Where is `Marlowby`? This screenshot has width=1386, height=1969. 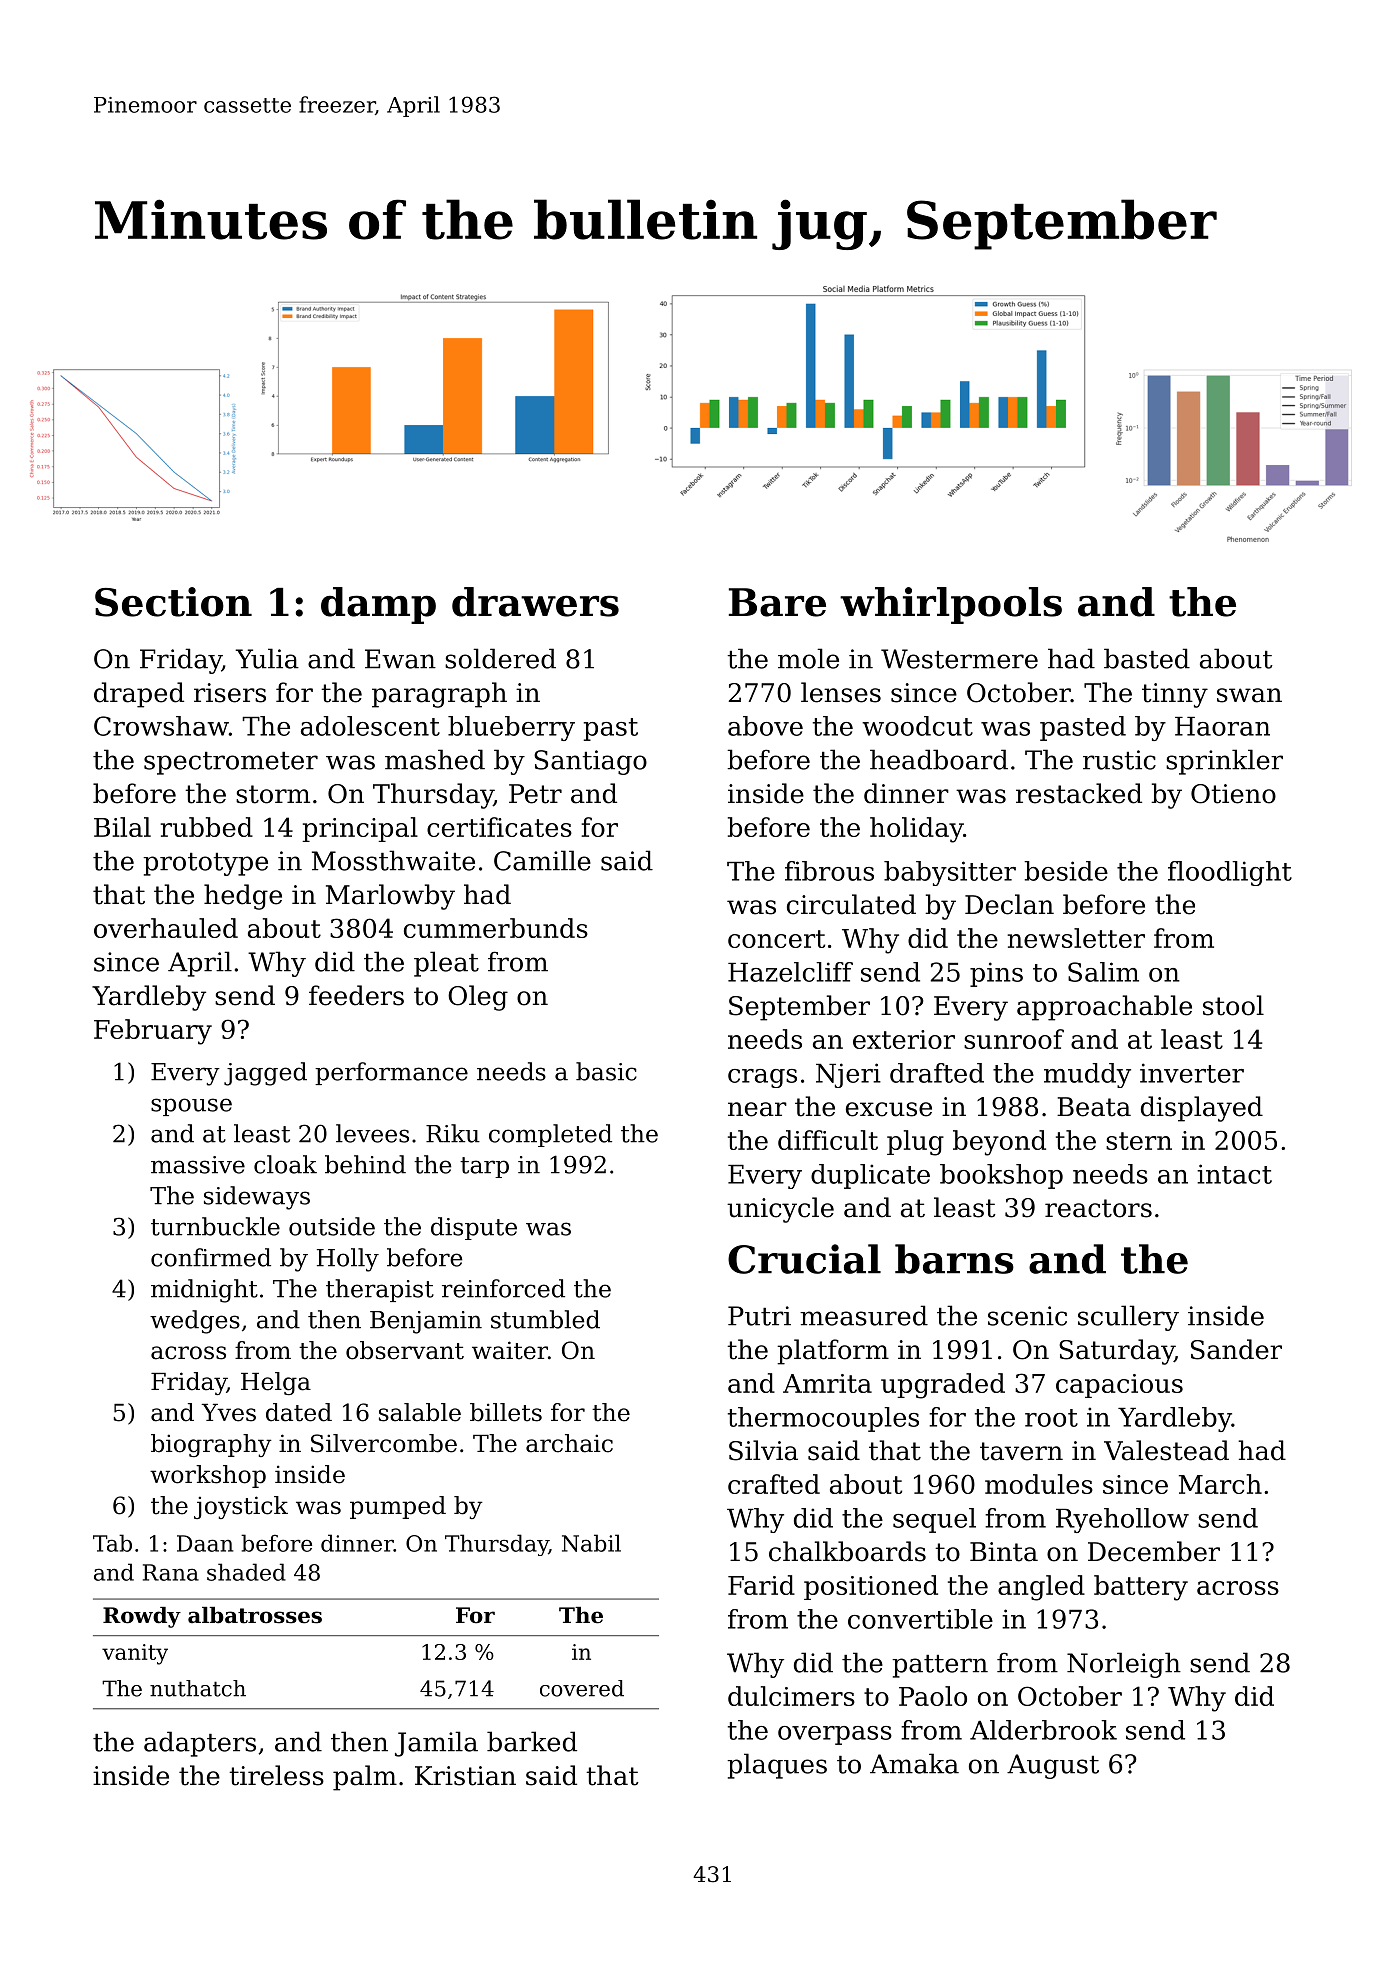 Marlowby is located at coordinates (390, 897).
